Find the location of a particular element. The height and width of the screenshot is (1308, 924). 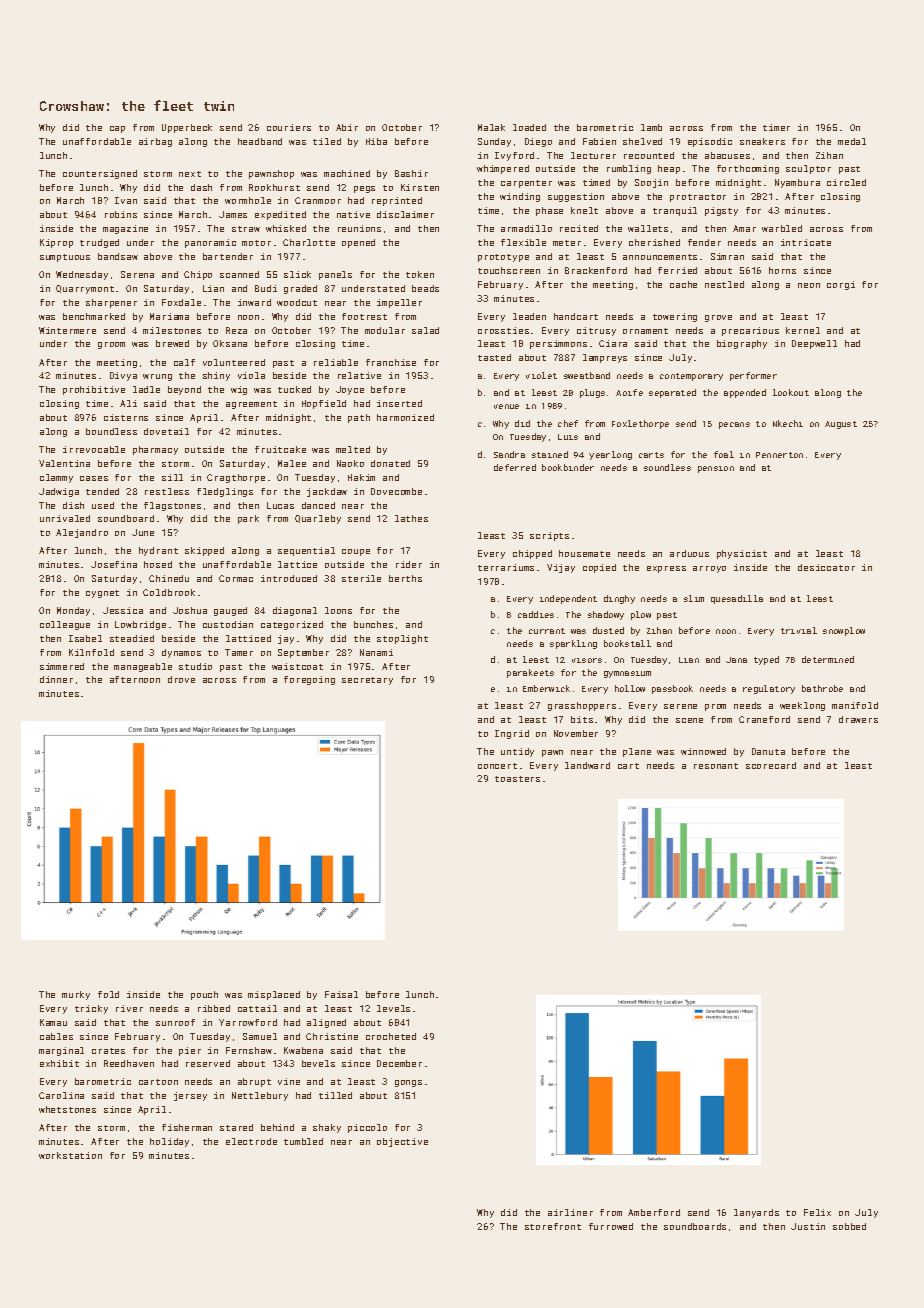

cap is located at coordinates (117, 129).
